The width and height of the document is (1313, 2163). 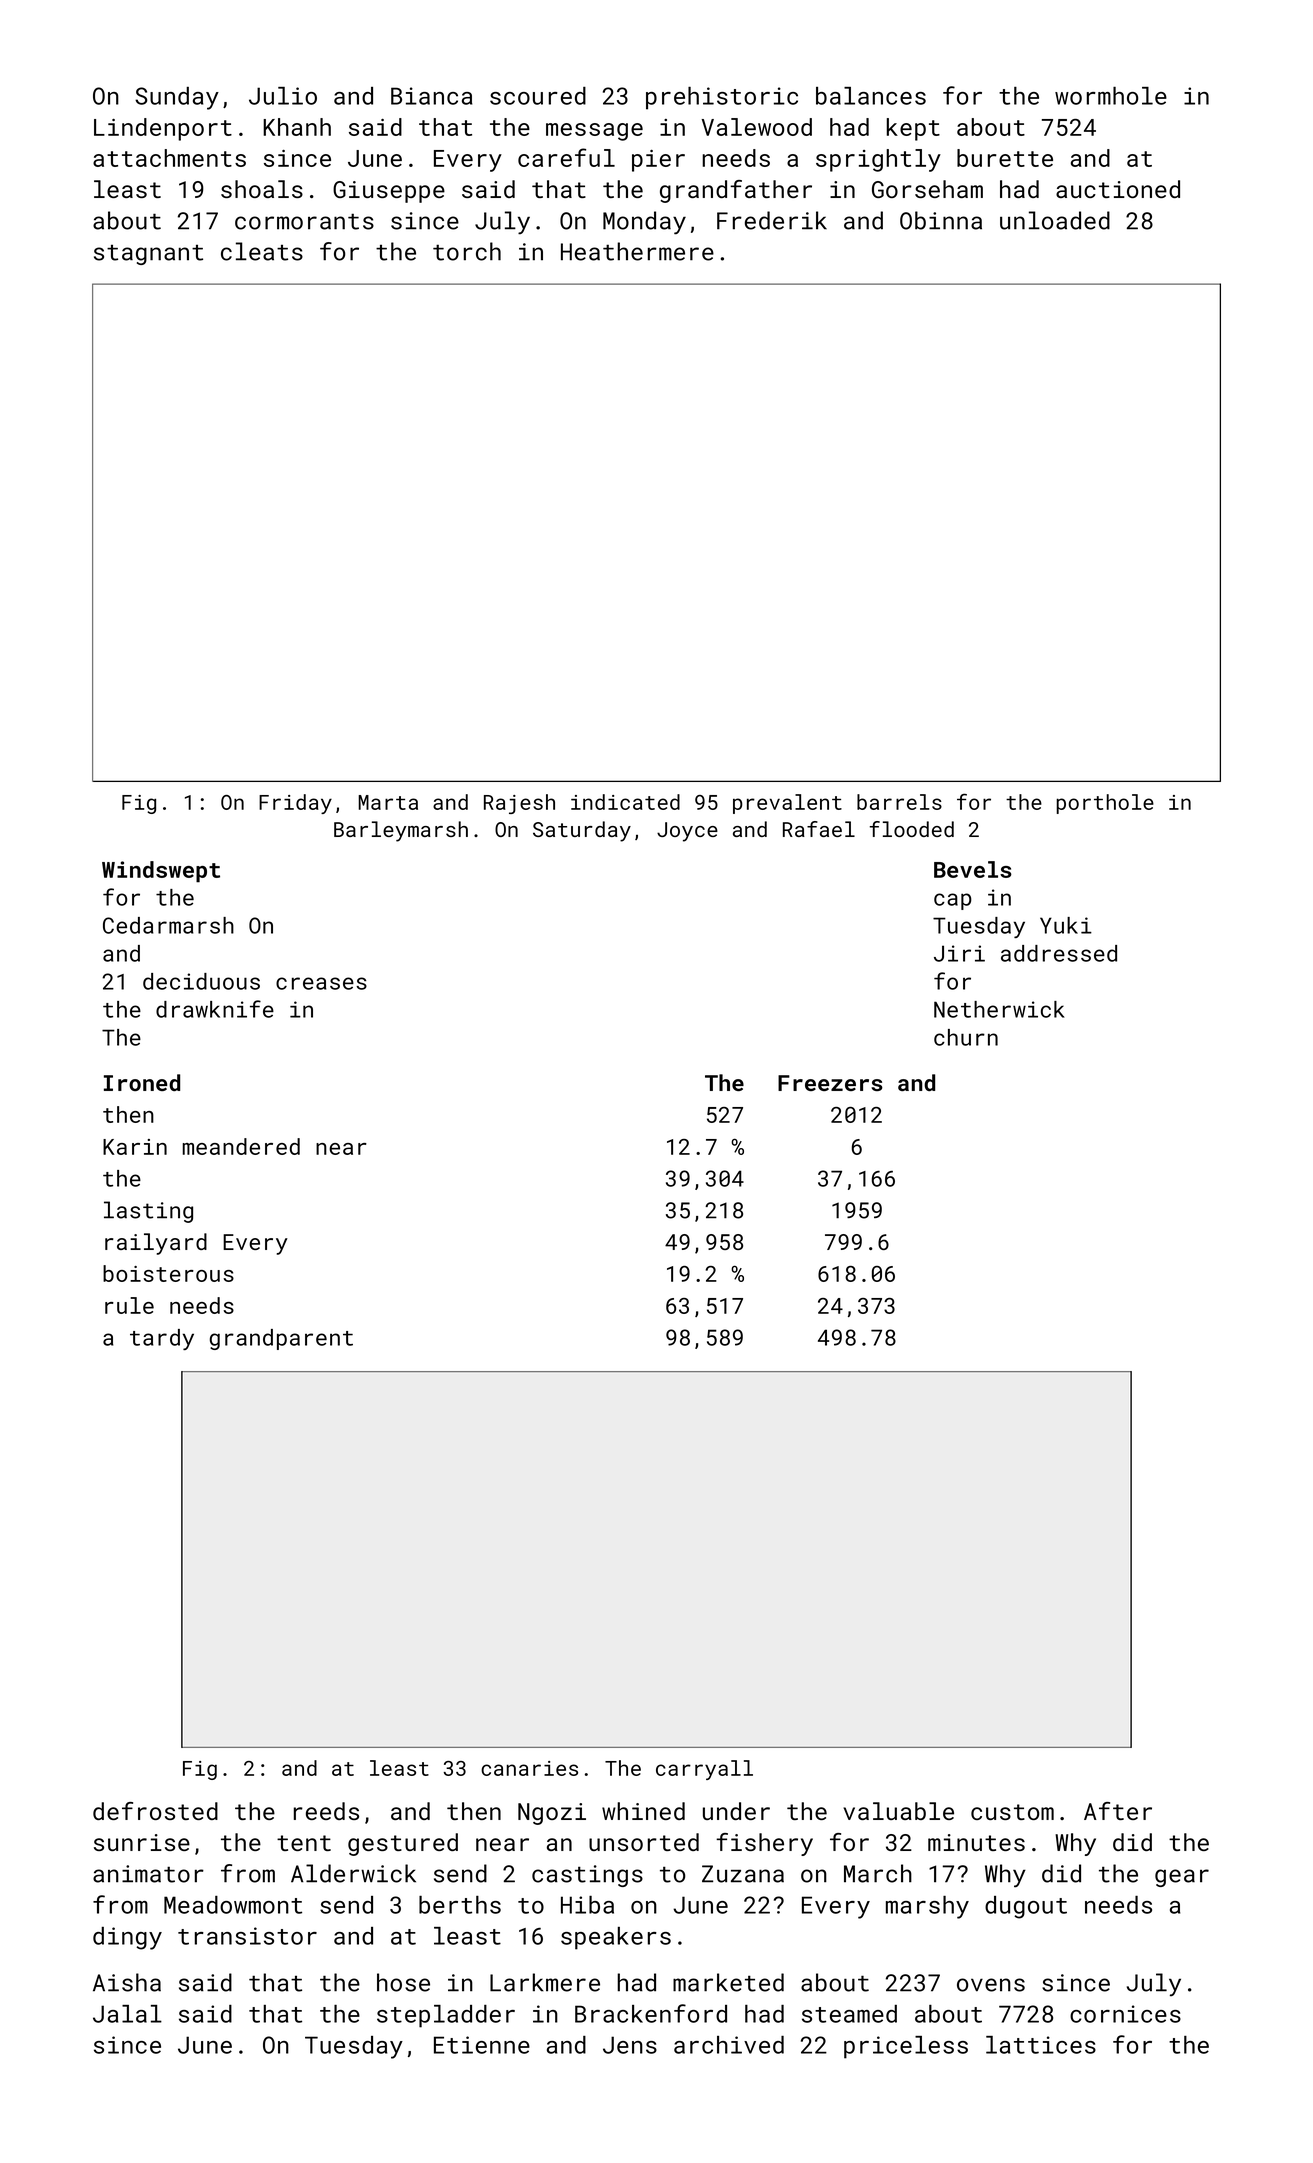 What do you see at coordinates (1059, 953) in the document?
I see `addressed` at bounding box center [1059, 953].
